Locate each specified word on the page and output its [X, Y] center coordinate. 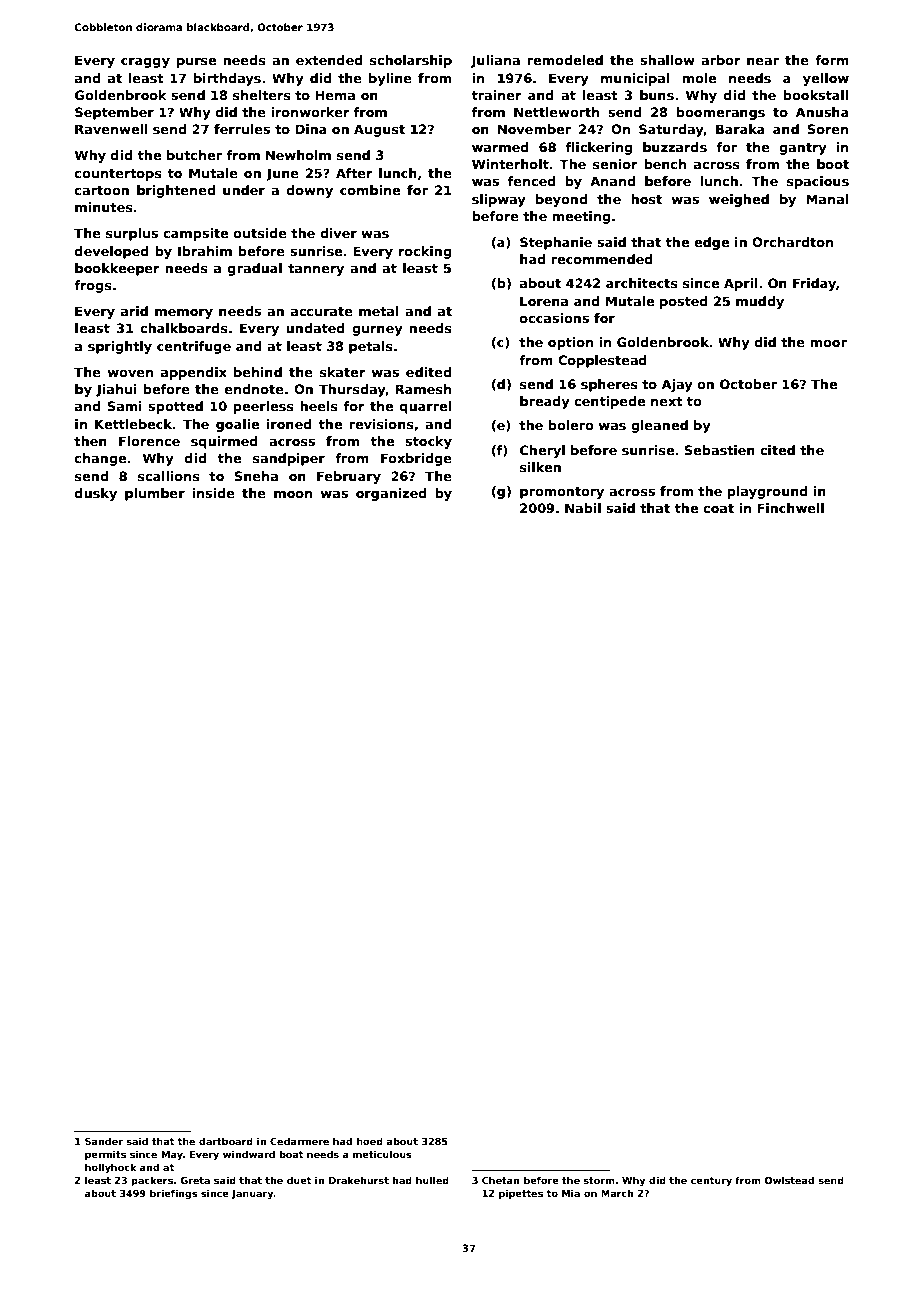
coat [718, 508]
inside [213, 493]
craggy [145, 63]
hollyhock [110, 1168]
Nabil [583, 508]
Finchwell [790, 508]
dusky [96, 494]
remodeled [565, 60]
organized [391, 494]
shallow [667, 60]
